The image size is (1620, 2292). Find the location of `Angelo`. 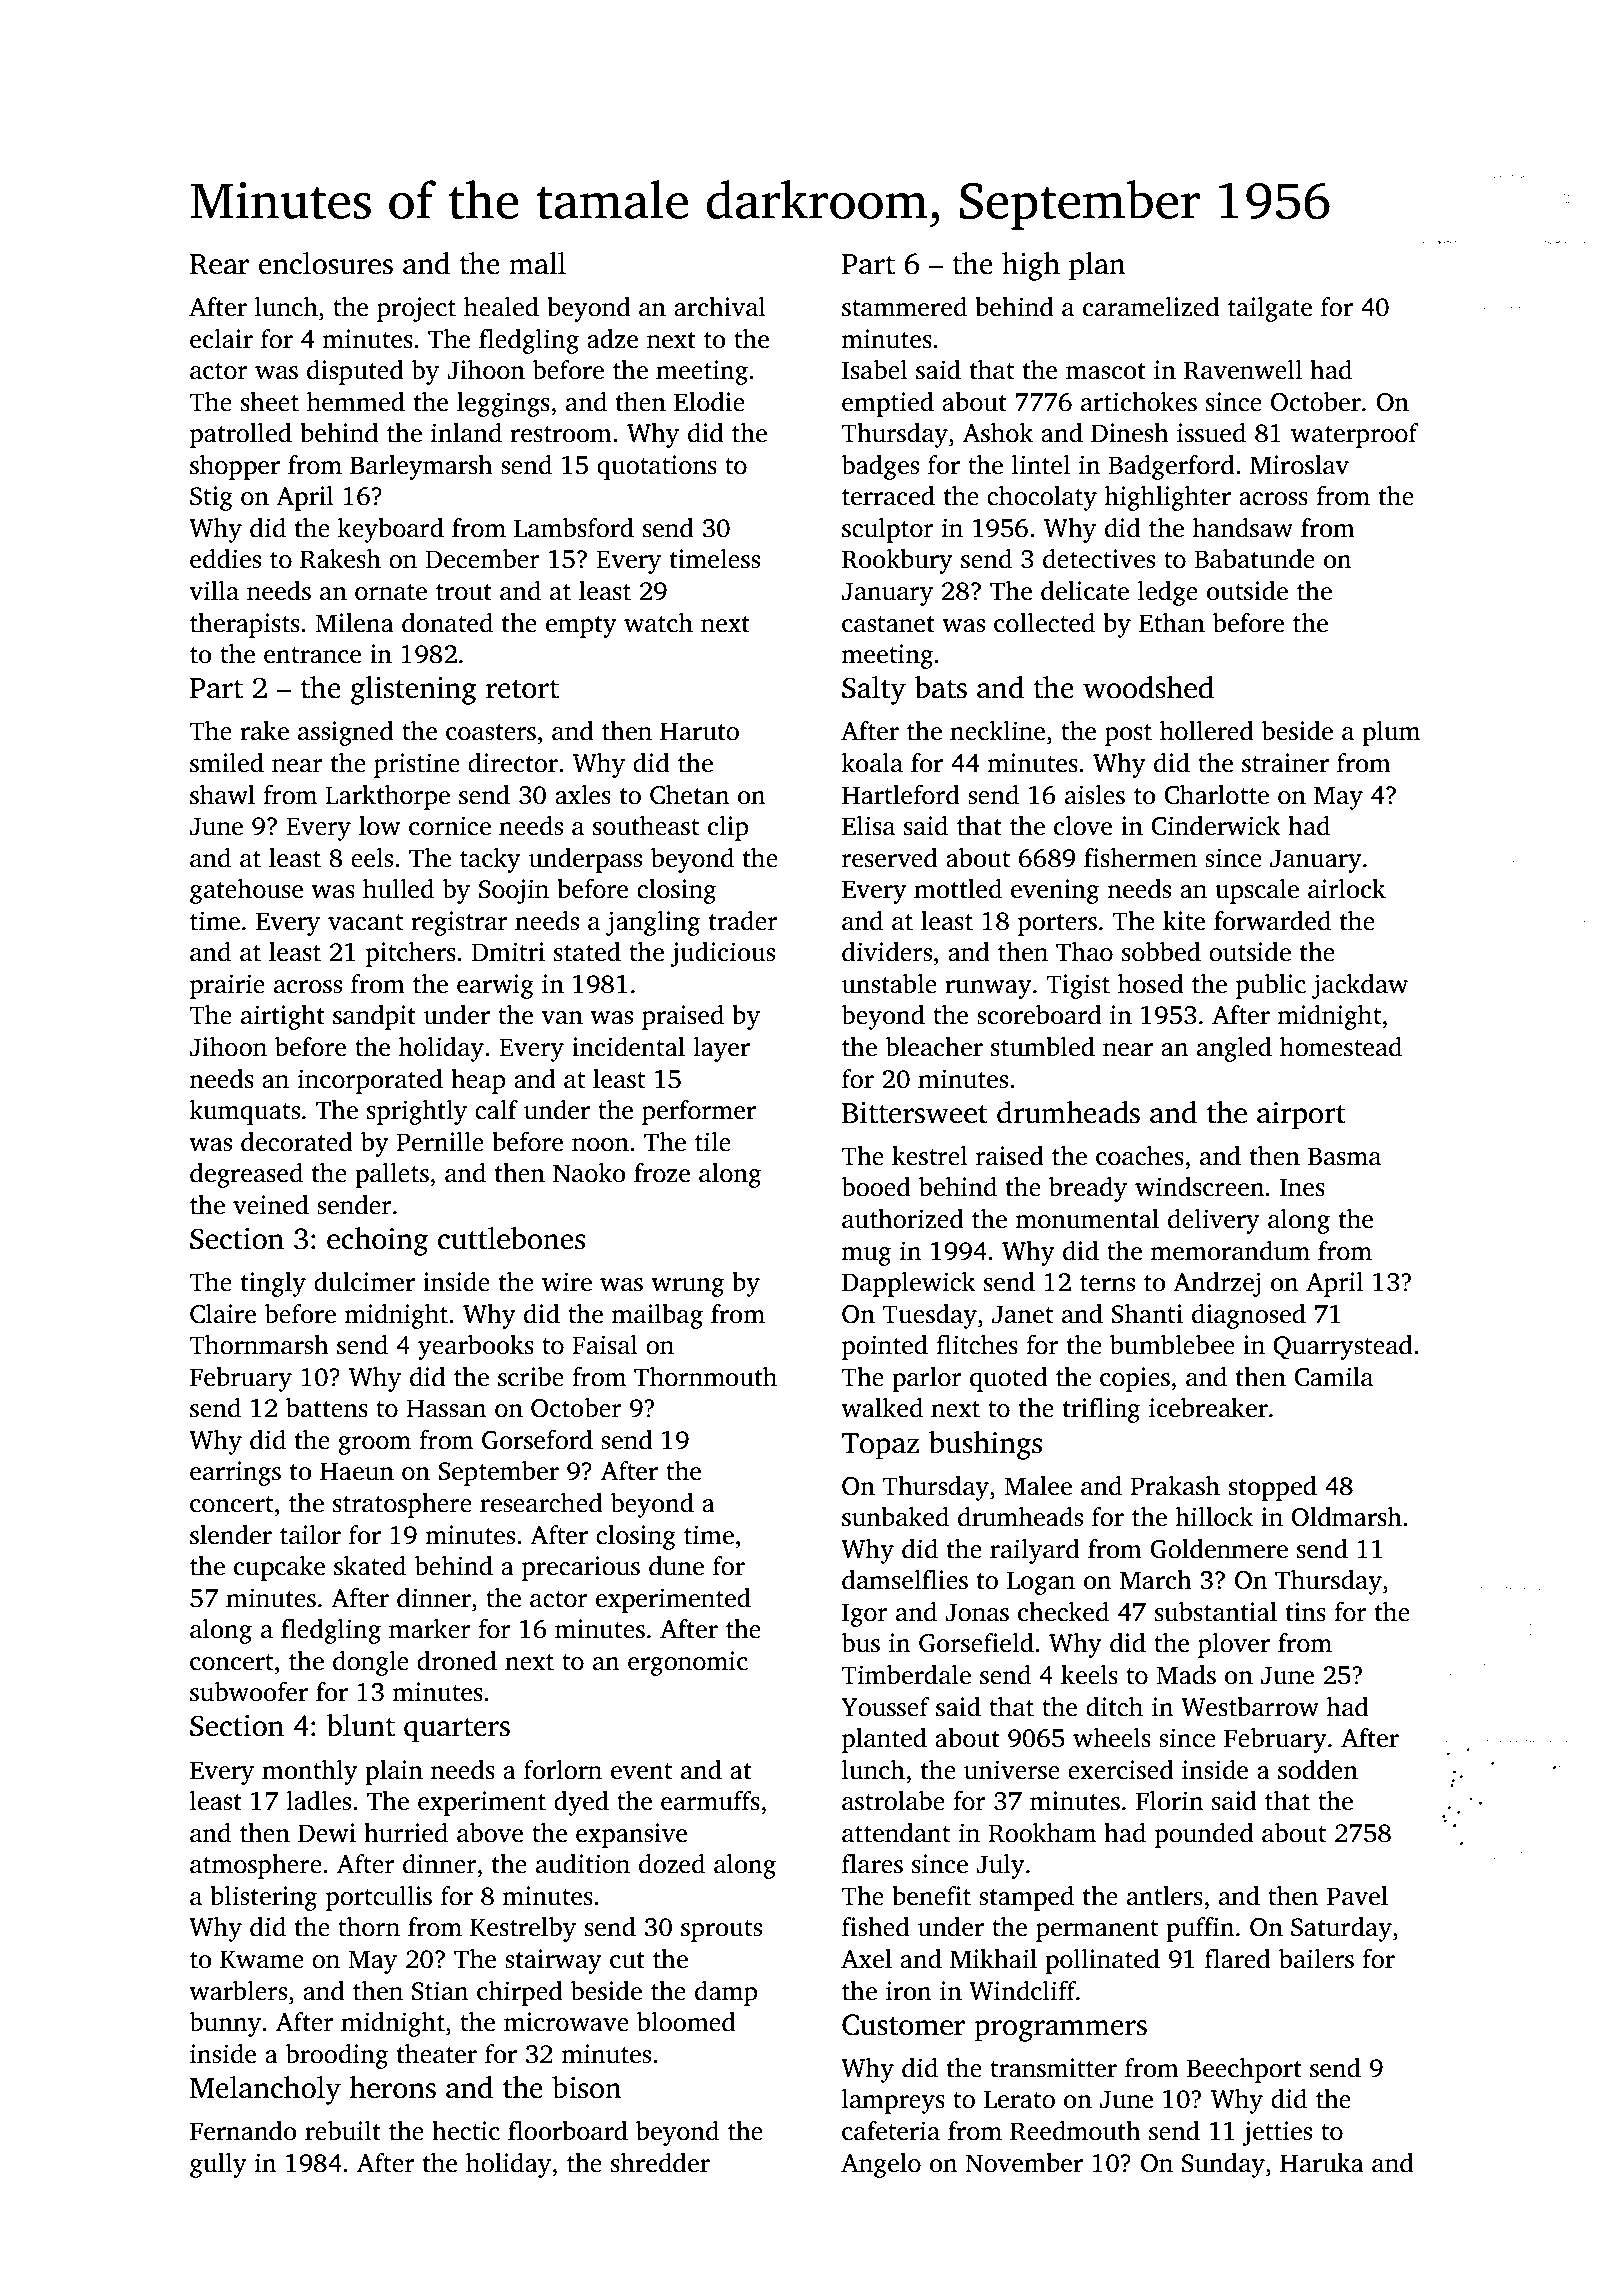

Angelo is located at coordinates (881, 2165).
